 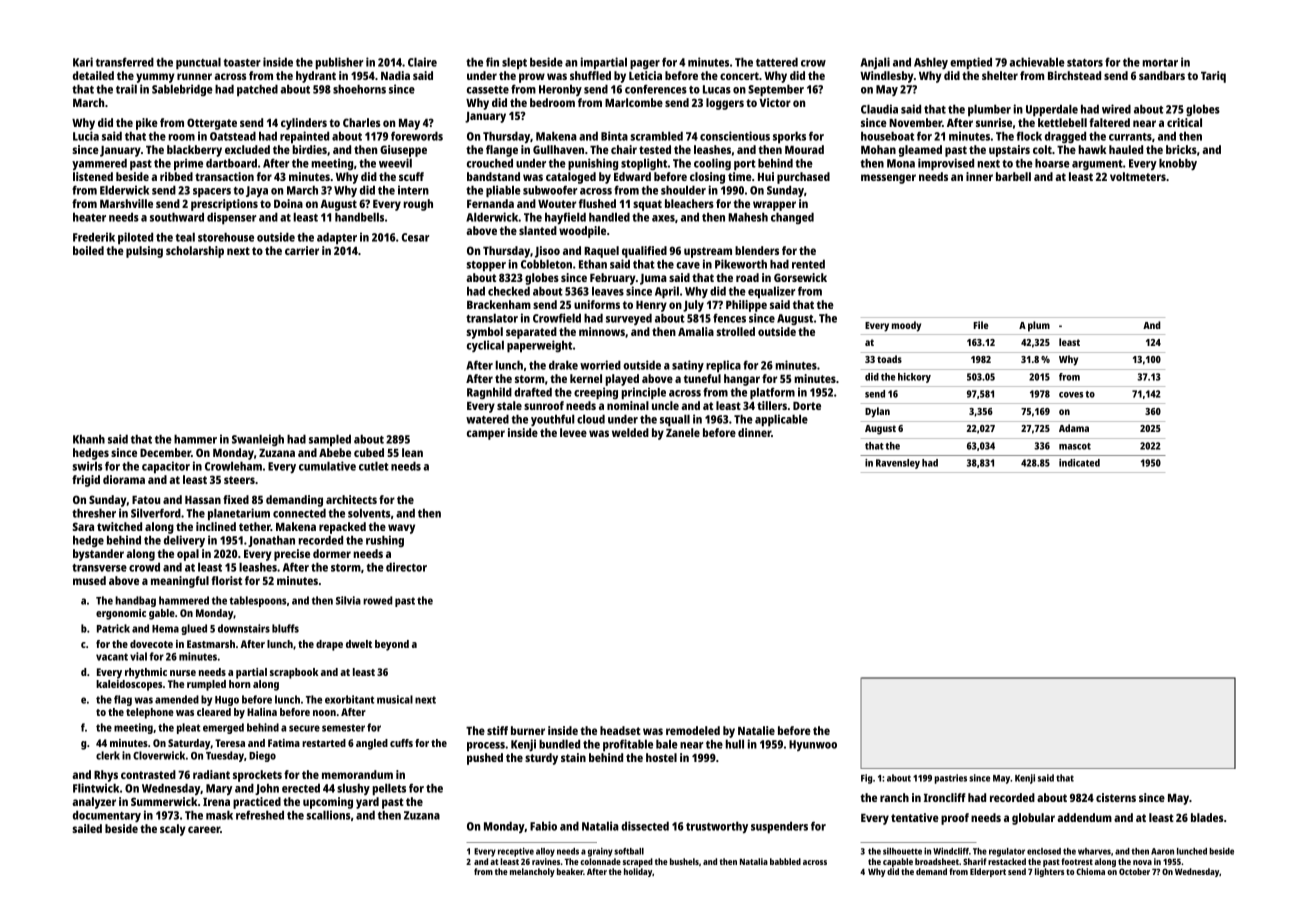 I want to click on toaster, so click(x=242, y=63).
